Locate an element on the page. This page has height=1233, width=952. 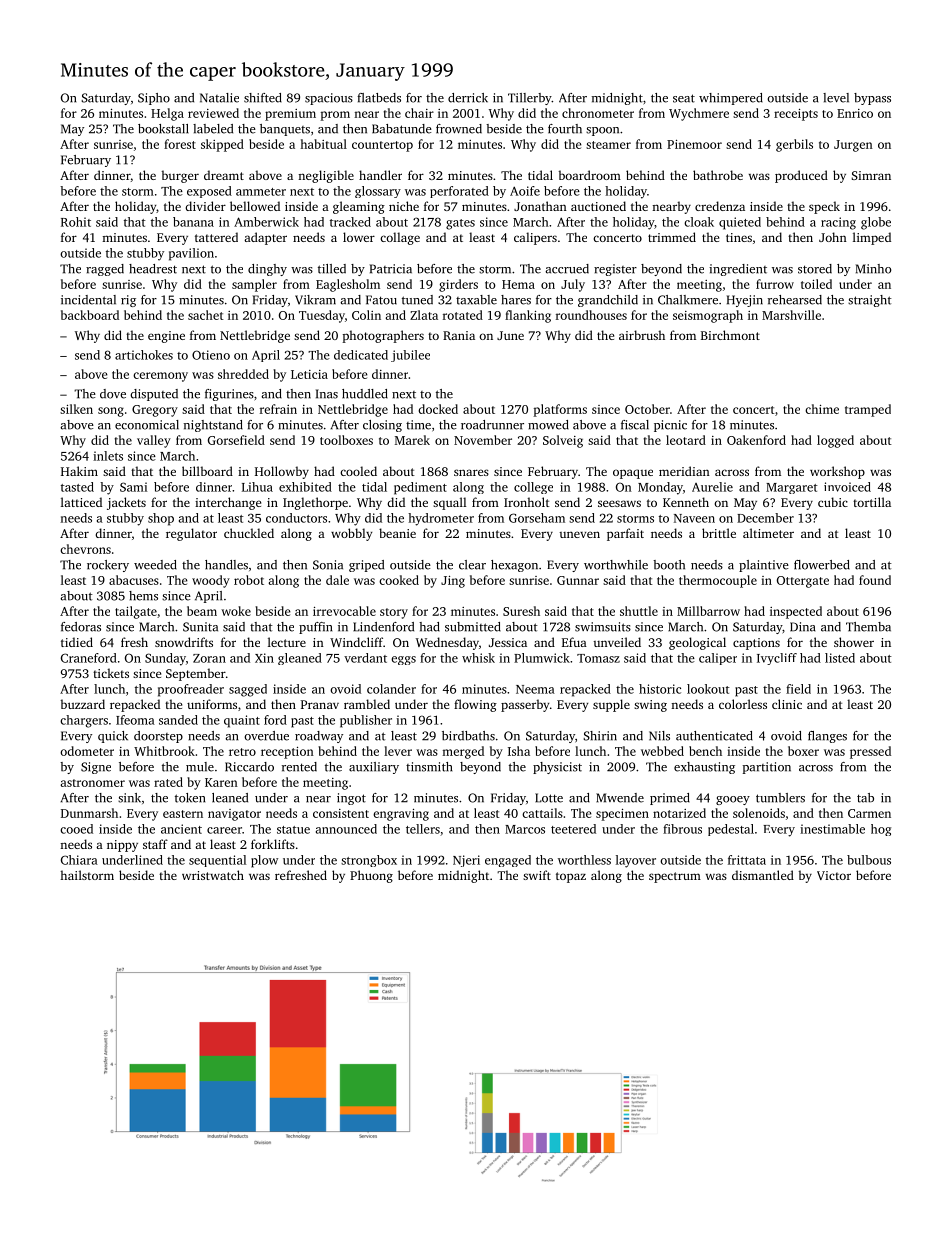
platforms is located at coordinates (560, 410).
